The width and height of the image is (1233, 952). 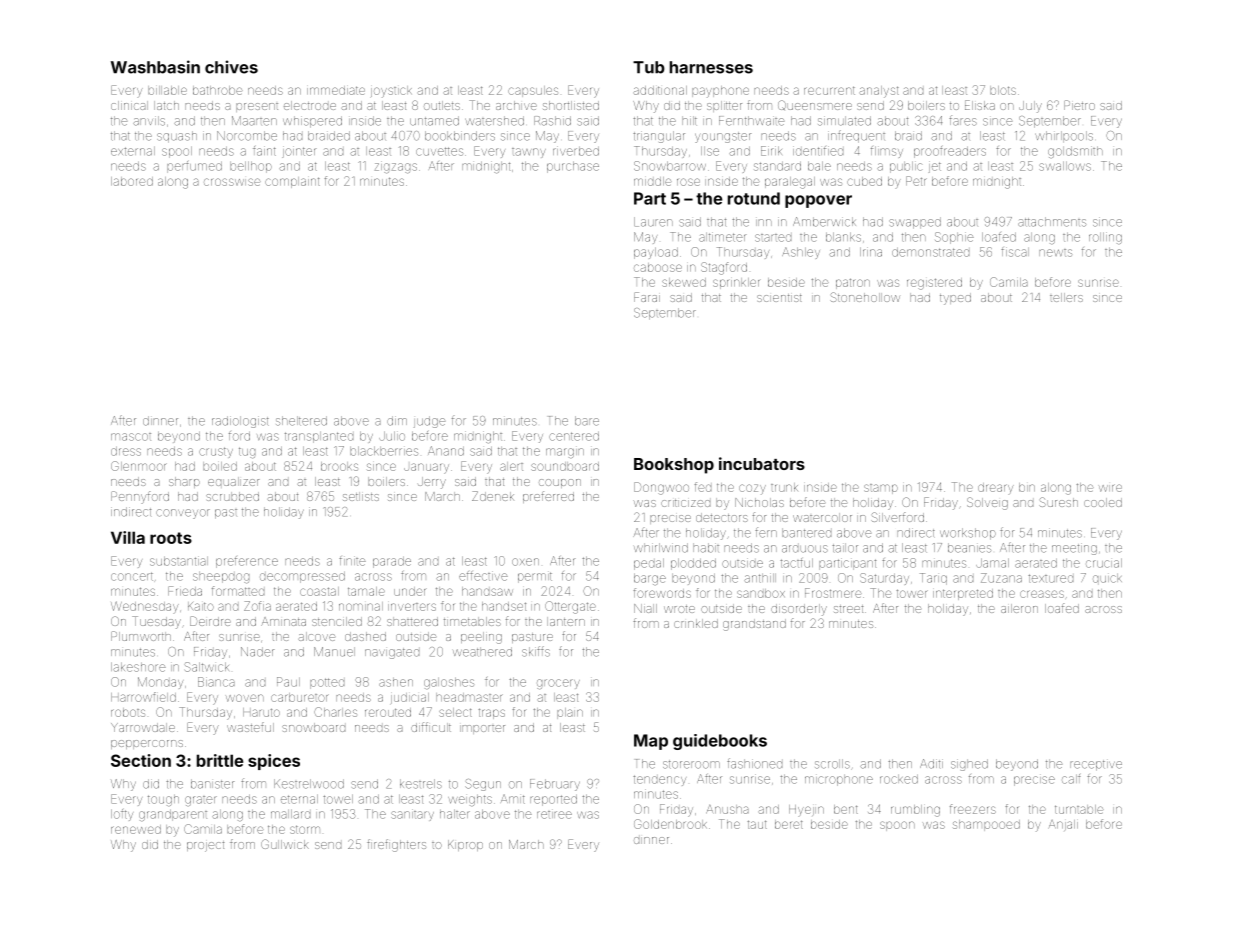 I want to click on bellhop, so click(x=251, y=167).
